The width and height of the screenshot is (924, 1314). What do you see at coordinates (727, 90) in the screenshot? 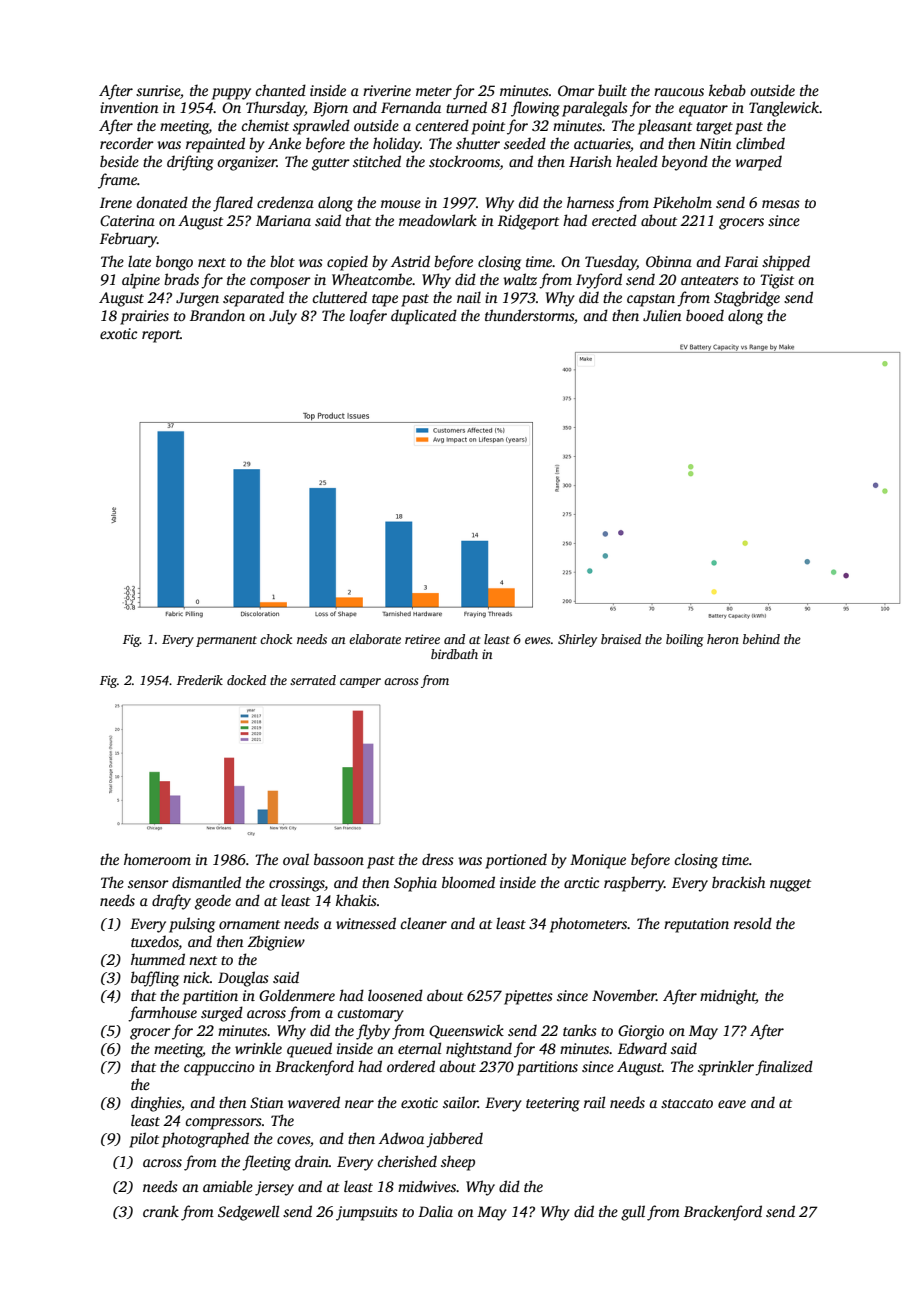
I see `kebab` at bounding box center [727, 90].
